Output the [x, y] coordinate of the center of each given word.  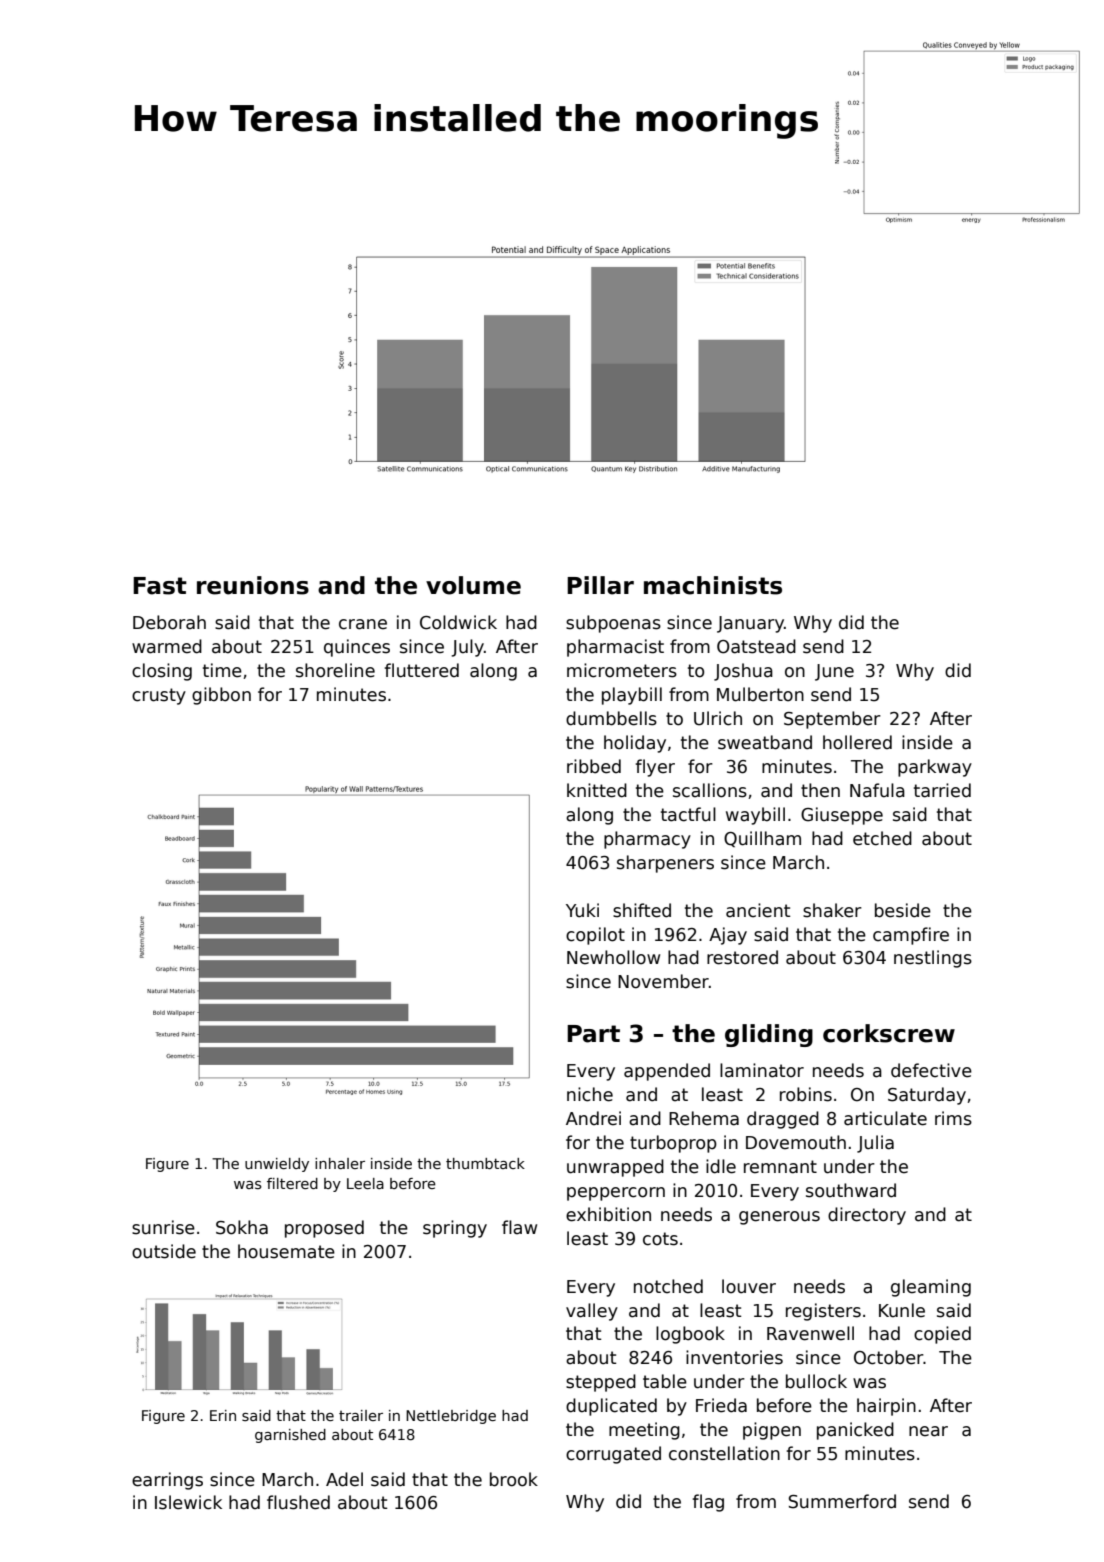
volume [473, 585]
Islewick [188, 1502]
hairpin [886, 1407]
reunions [253, 585]
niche [590, 1094]
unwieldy [277, 1165]
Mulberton [760, 694]
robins [806, 1094]
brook [514, 1479]
